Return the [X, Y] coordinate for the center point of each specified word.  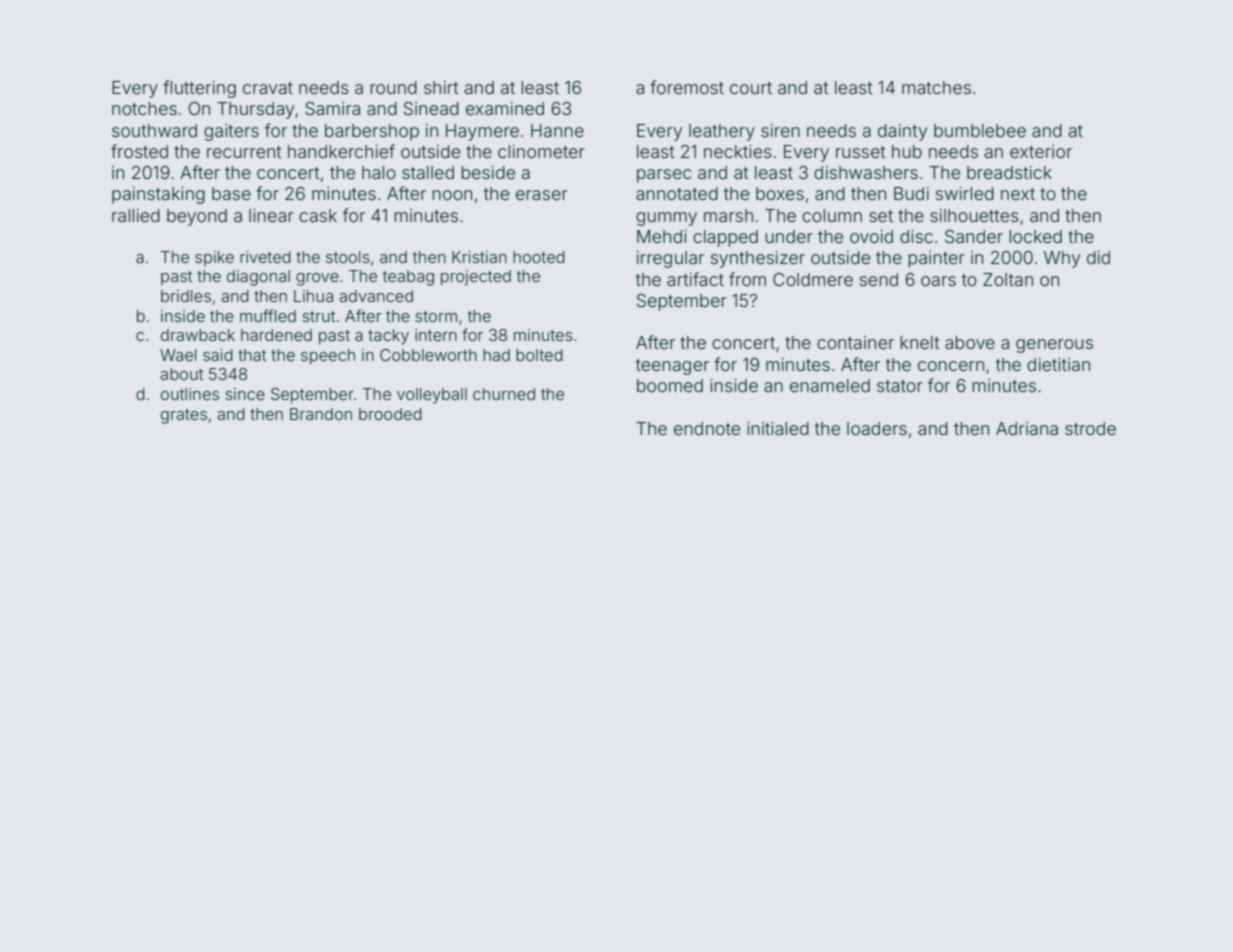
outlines [190, 394]
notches [144, 108]
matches [936, 87]
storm [436, 316]
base [231, 193]
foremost [687, 87]
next [1018, 194]
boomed [670, 385]
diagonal [258, 278]
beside [488, 172]
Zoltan [1008, 279]
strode [1090, 428]
